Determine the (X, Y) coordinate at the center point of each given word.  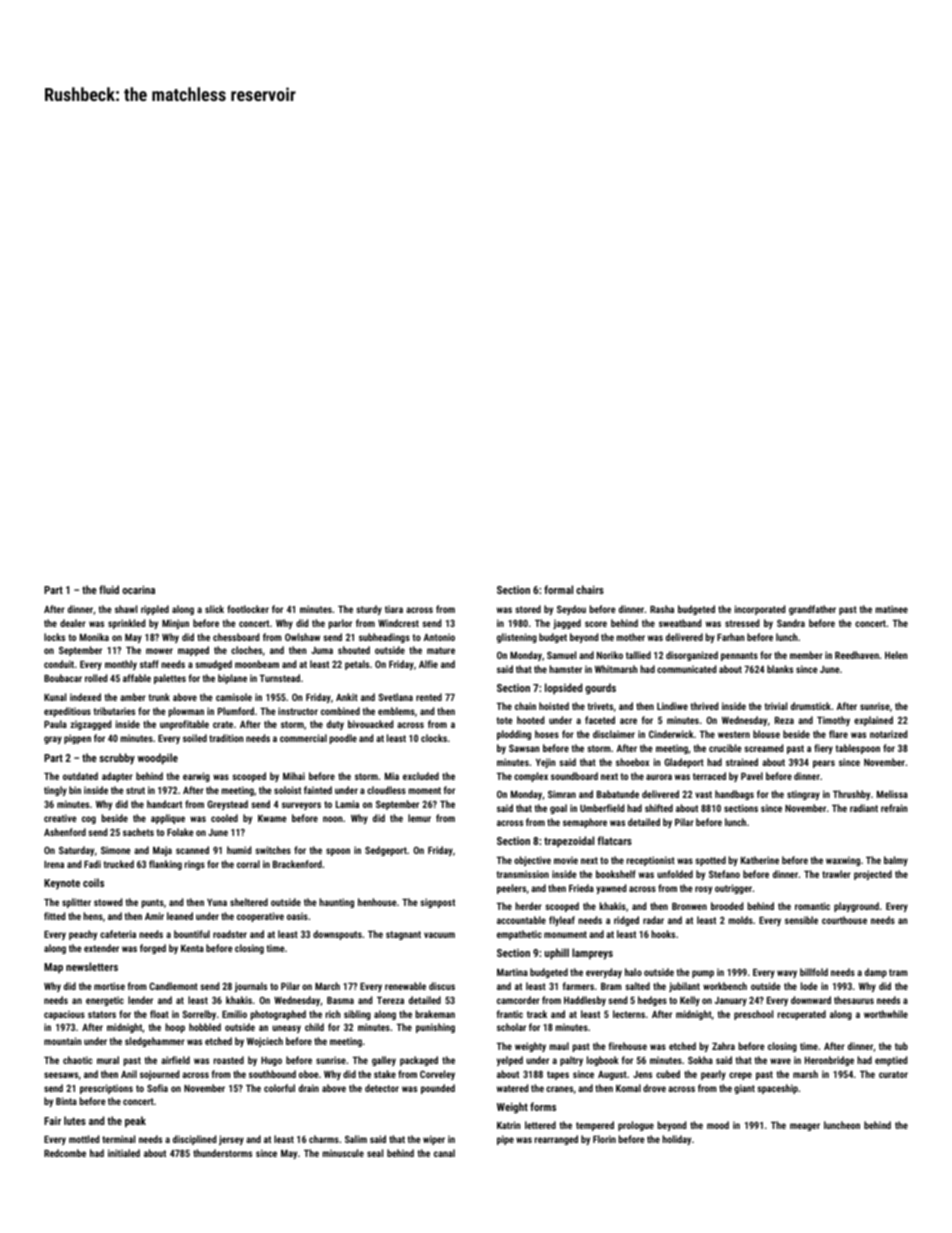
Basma (340, 1000)
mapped (193, 651)
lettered (540, 1125)
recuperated (802, 1015)
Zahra (723, 1046)
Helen (896, 655)
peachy (83, 935)
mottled (84, 1139)
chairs (590, 589)
